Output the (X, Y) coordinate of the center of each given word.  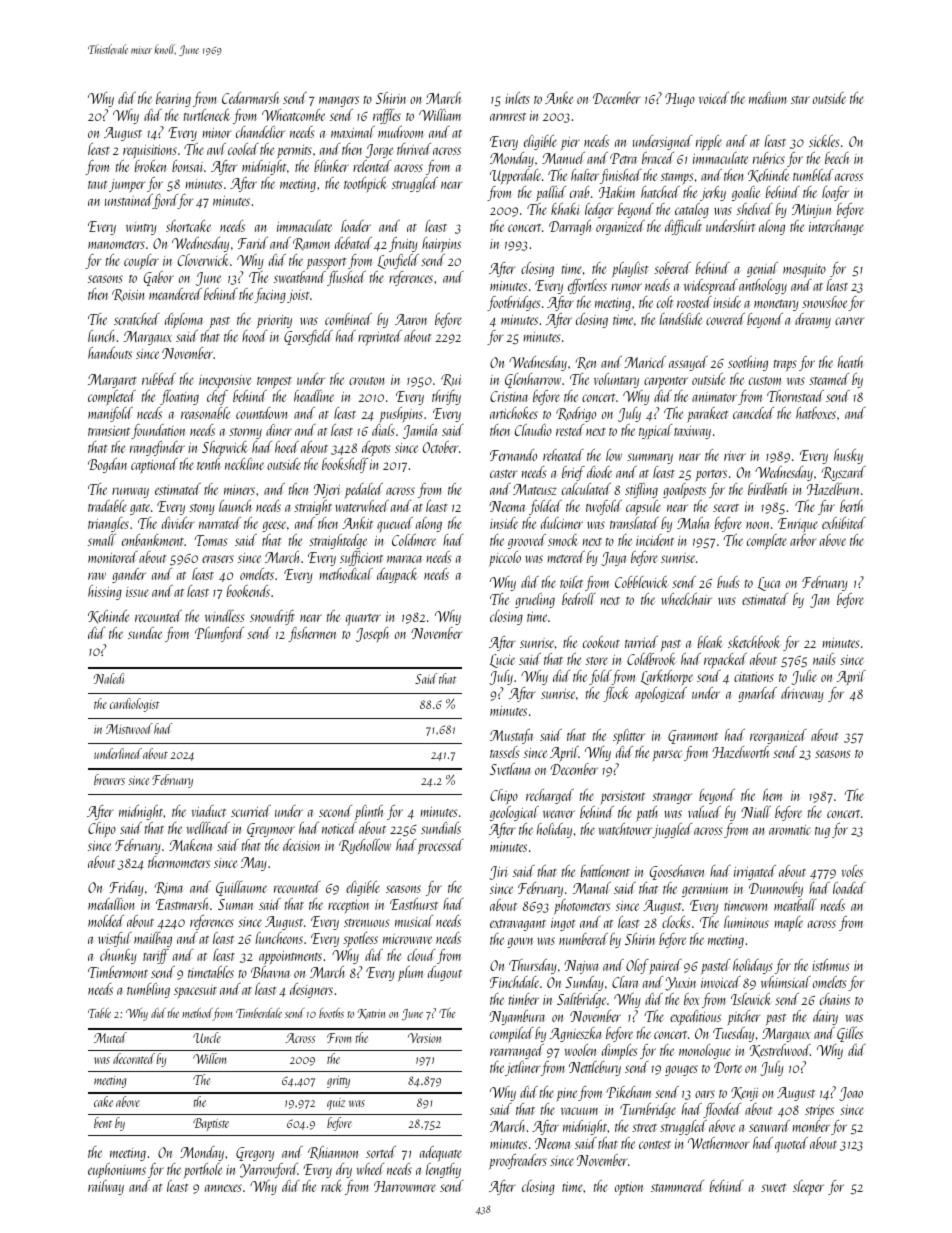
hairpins (441, 244)
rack (331, 1186)
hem (772, 795)
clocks (676, 922)
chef (217, 397)
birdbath (768, 489)
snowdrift (272, 617)
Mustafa (512, 736)
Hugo (680, 100)
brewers (109, 779)
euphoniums (117, 1170)
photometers (582, 906)
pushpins (401, 415)
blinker (331, 166)
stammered (677, 1186)
